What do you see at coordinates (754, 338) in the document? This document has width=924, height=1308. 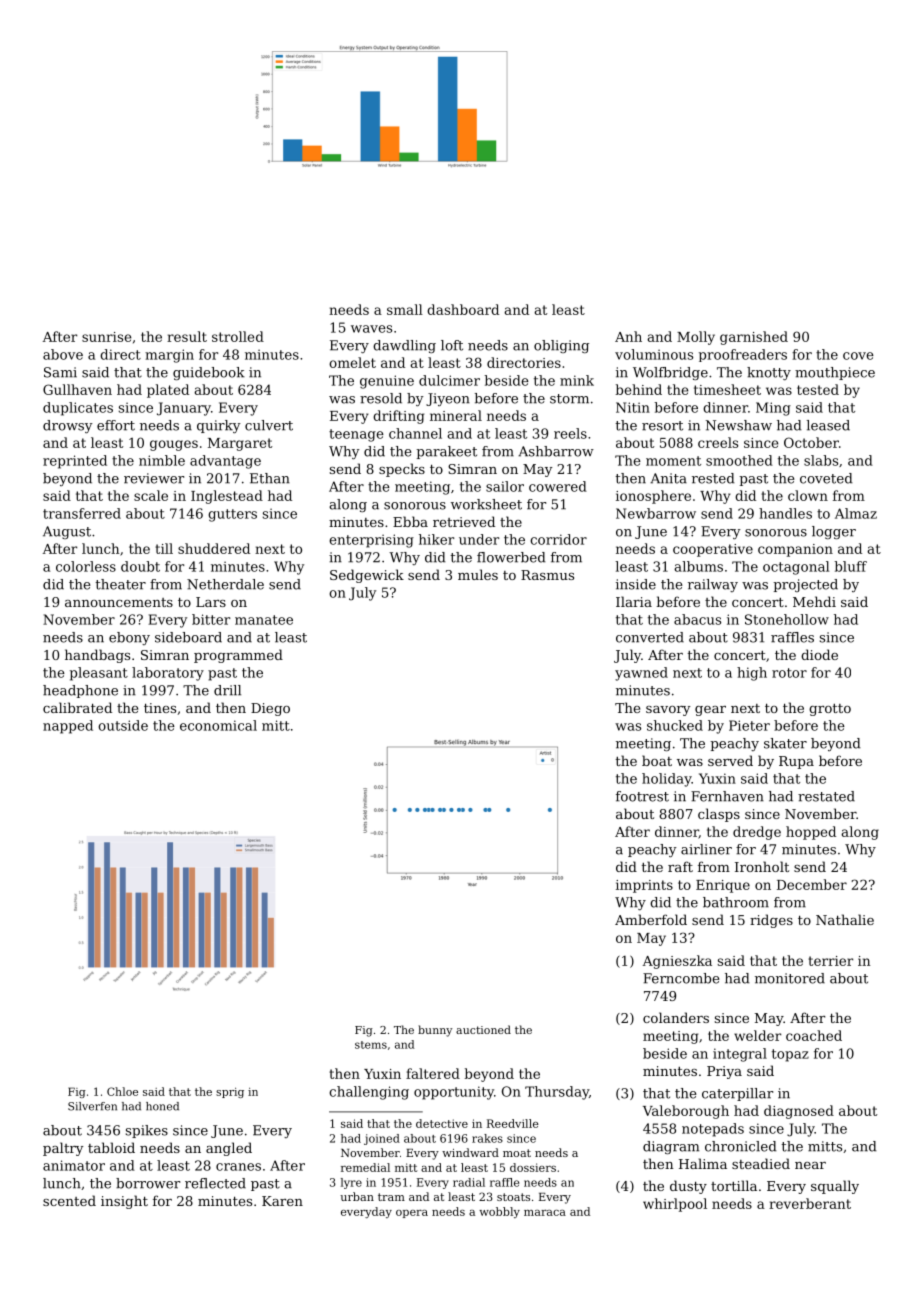 I see `garnished` at bounding box center [754, 338].
